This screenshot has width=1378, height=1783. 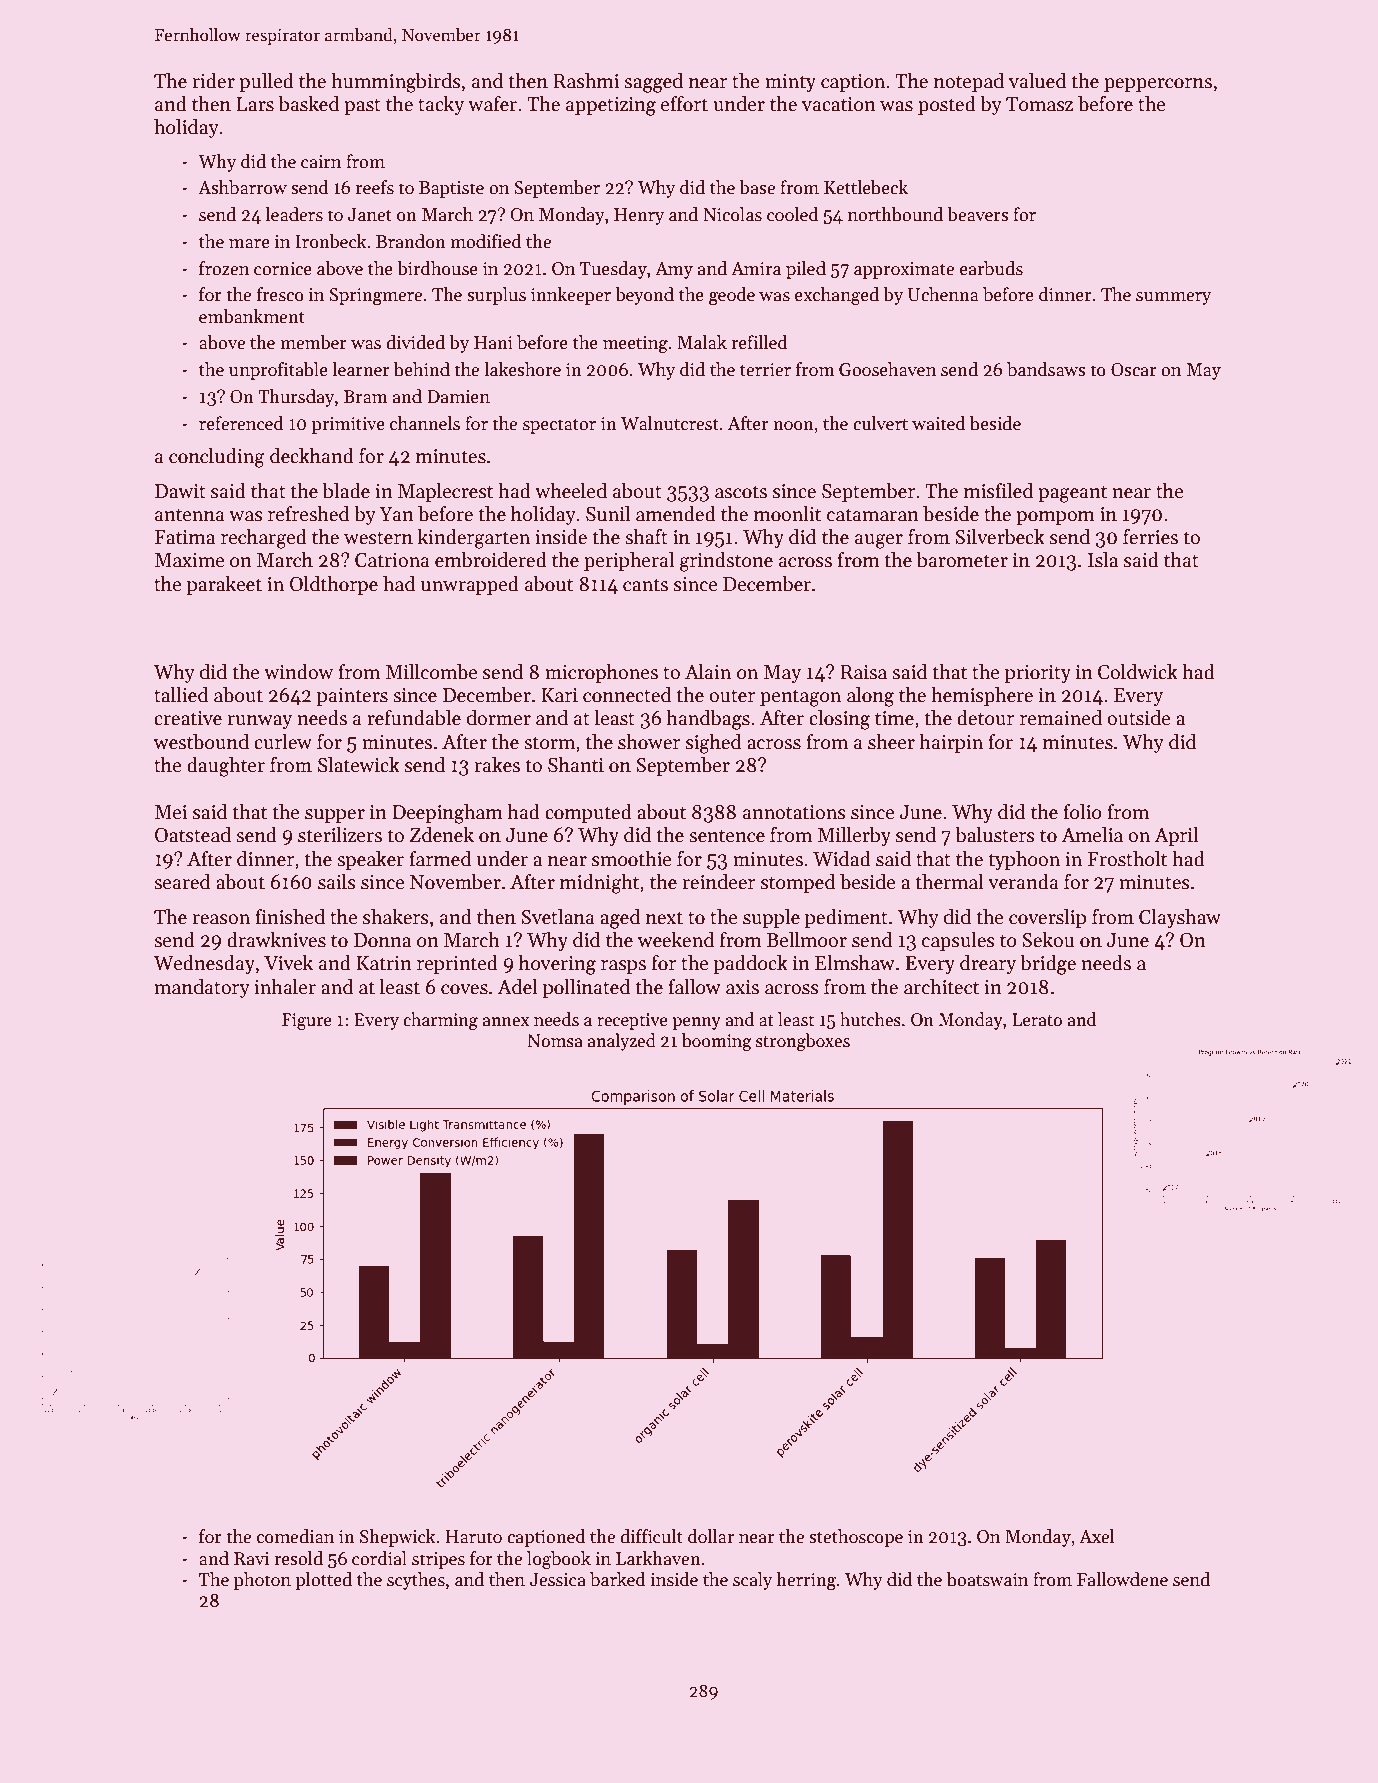 I want to click on cairn, so click(x=321, y=162).
